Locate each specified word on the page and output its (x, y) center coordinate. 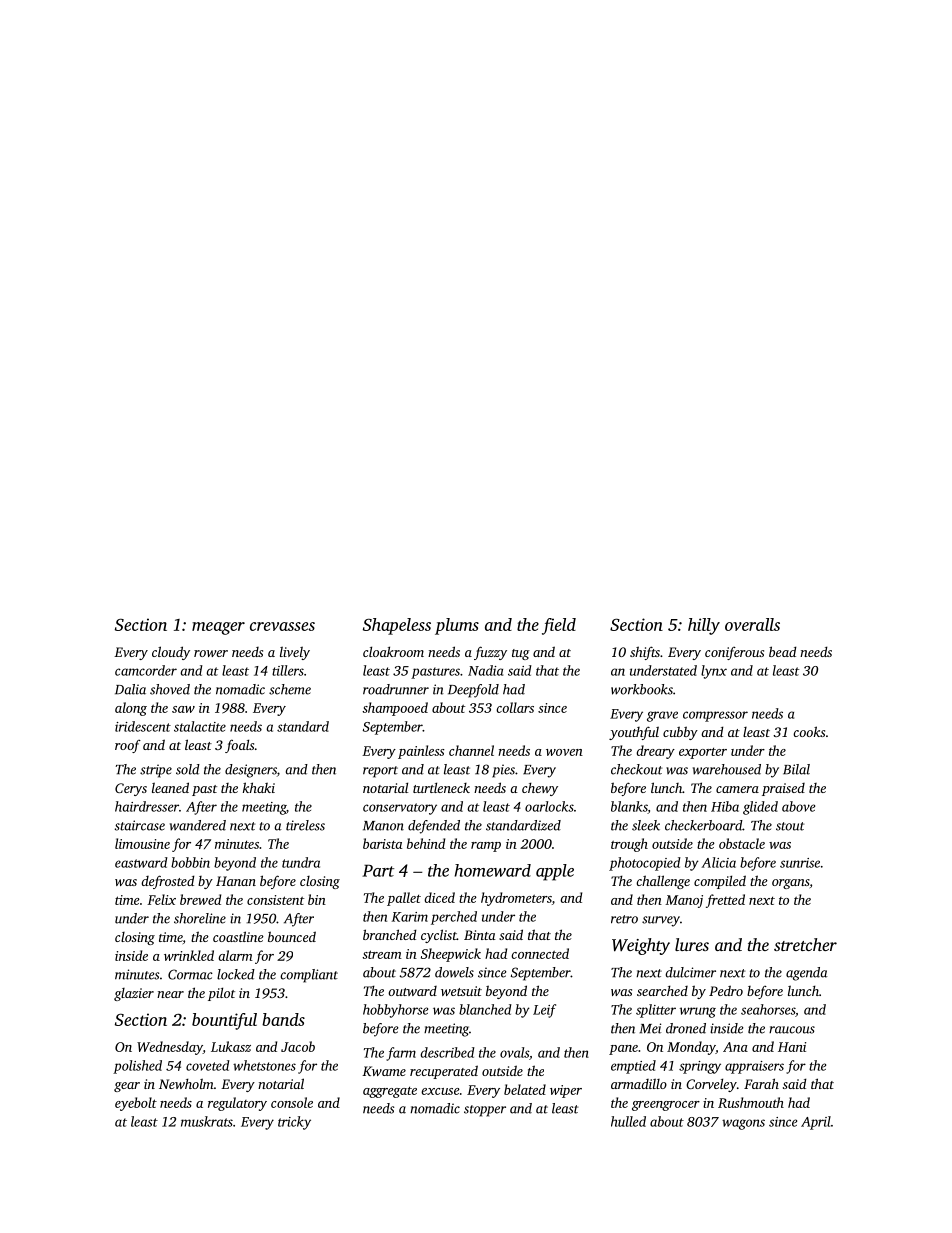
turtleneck (441, 787)
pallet (404, 899)
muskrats (207, 1121)
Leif (544, 1011)
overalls (752, 624)
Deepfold (473, 691)
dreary (655, 752)
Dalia (130, 689)
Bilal (796, 769)
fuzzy (490, 653)
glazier (134, 994)
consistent (276, 900)
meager (218, 628)
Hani (792, 1047)
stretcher (805, 944)
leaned (170, 787)
